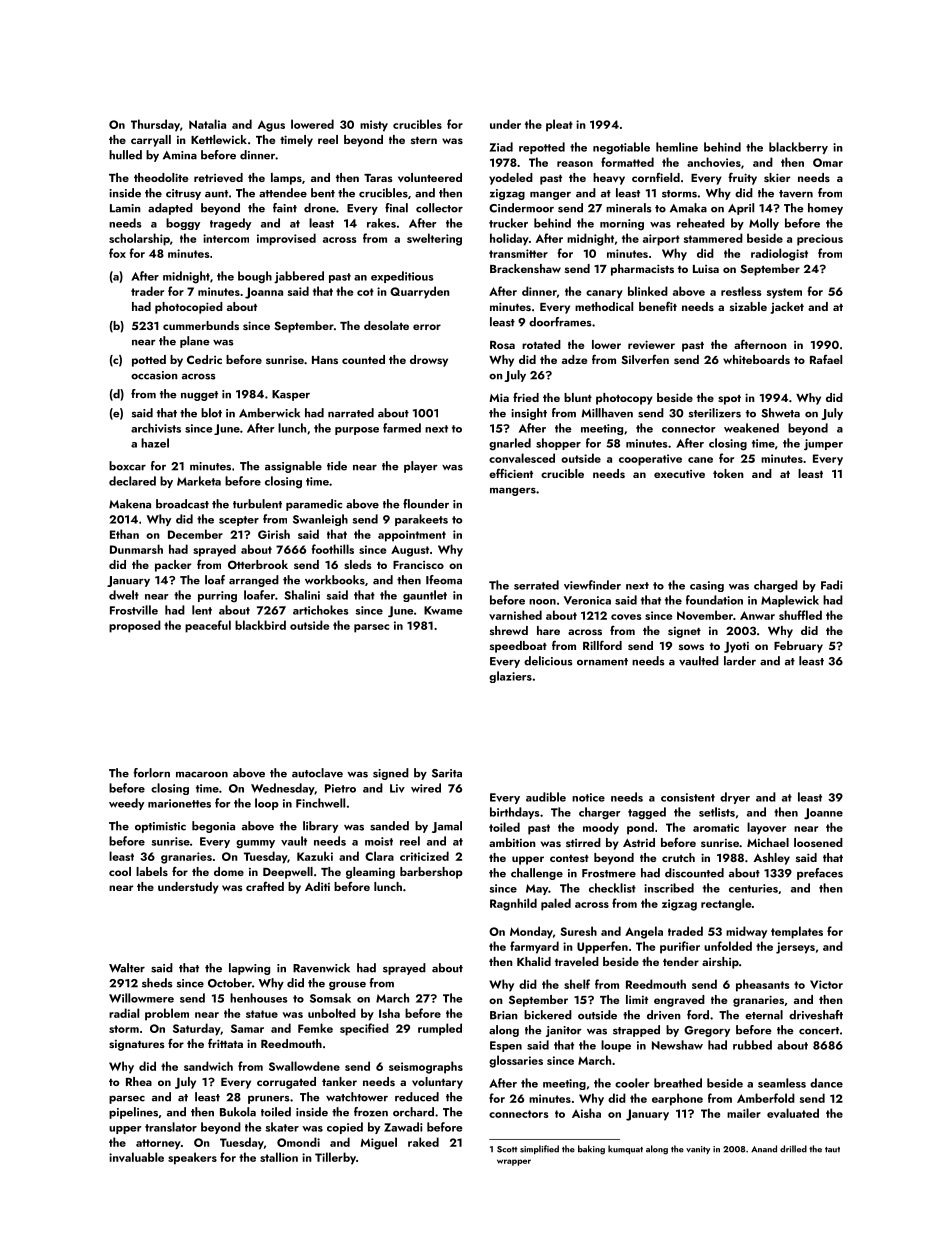 The image size is (952, 1233). I want to click on retrieved, so click(218, 177).
